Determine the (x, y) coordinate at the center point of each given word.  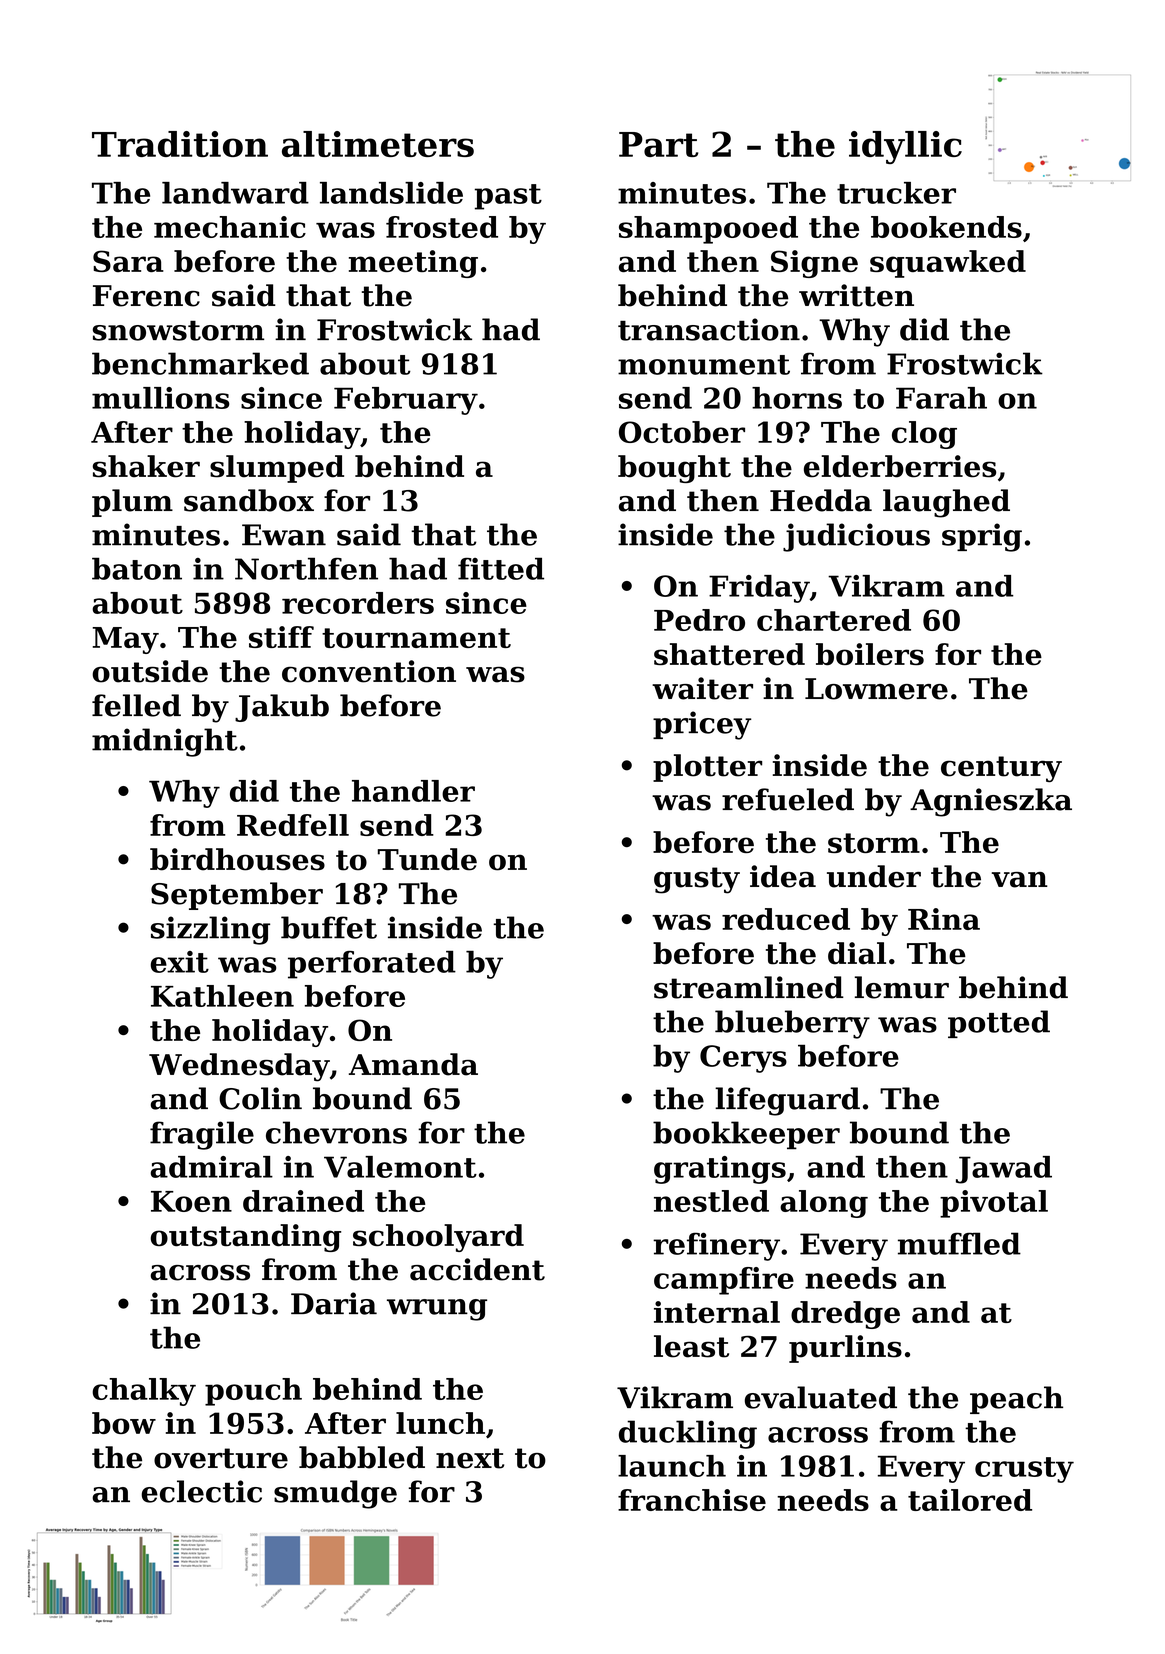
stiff (281, 637)
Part (658, 144)
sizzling (210, 930)
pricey (702, 725)
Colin (260, 1098)
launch (672, 1466)
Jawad (1004, 1170)
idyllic (905, 147)
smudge (335, 1494)
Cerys (743, 1059)
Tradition (180, 144)
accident (477, 1269)
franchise (692, 1500)
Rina (944, 919)
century (1001, 769)
